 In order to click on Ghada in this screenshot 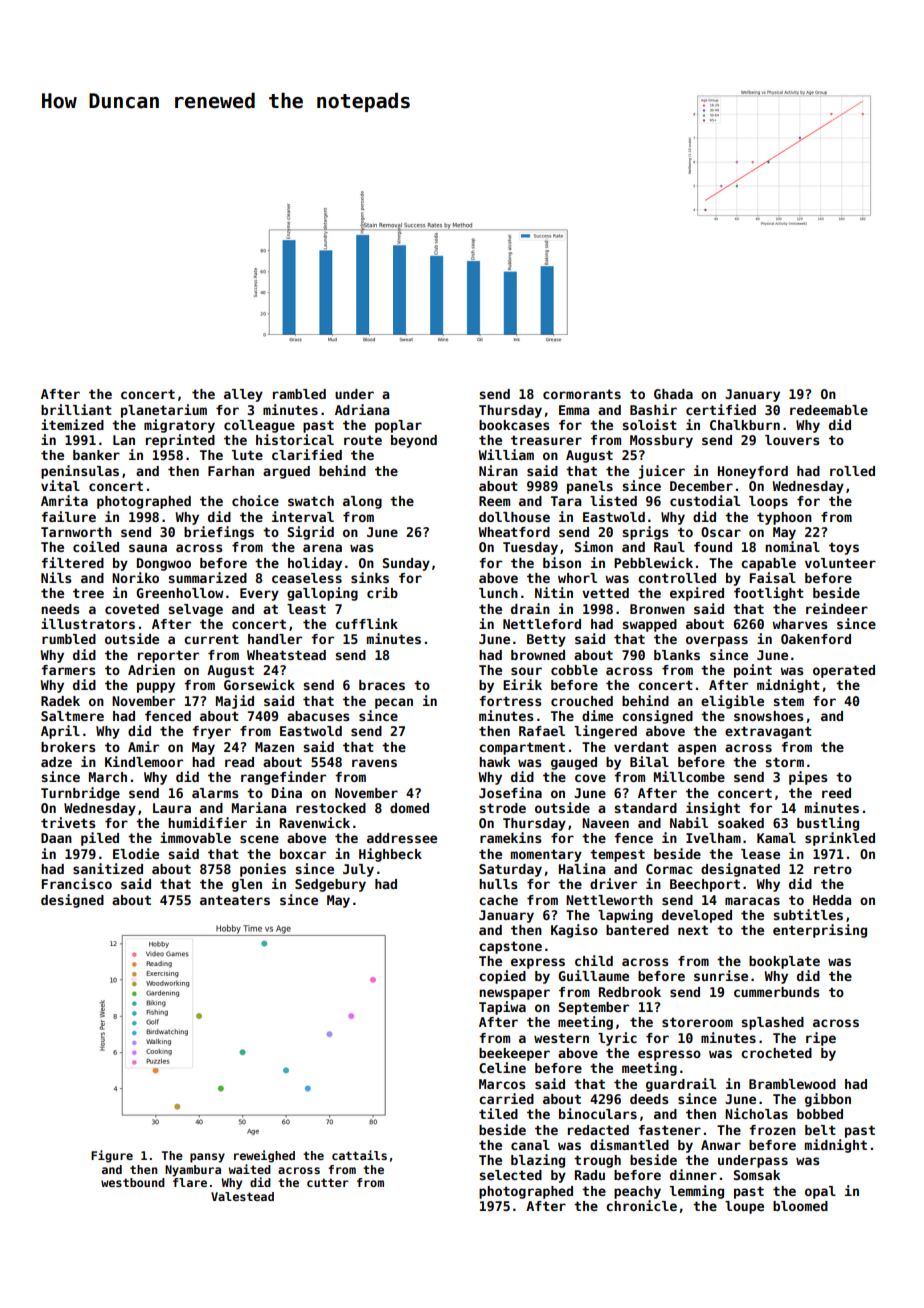, I will do `click(673, 394)`.
